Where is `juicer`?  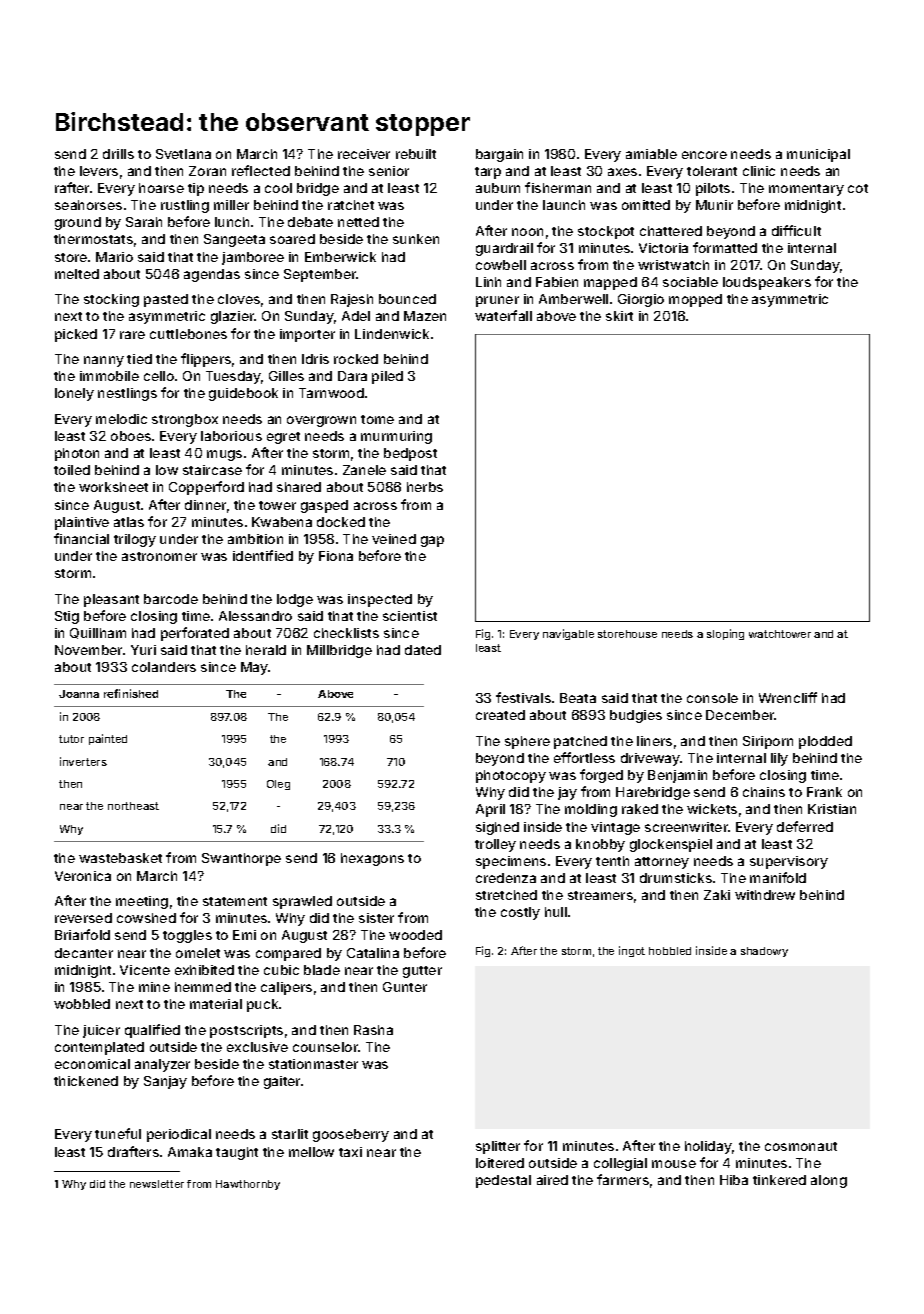 juicer is located at coordinates (101, 1031).
